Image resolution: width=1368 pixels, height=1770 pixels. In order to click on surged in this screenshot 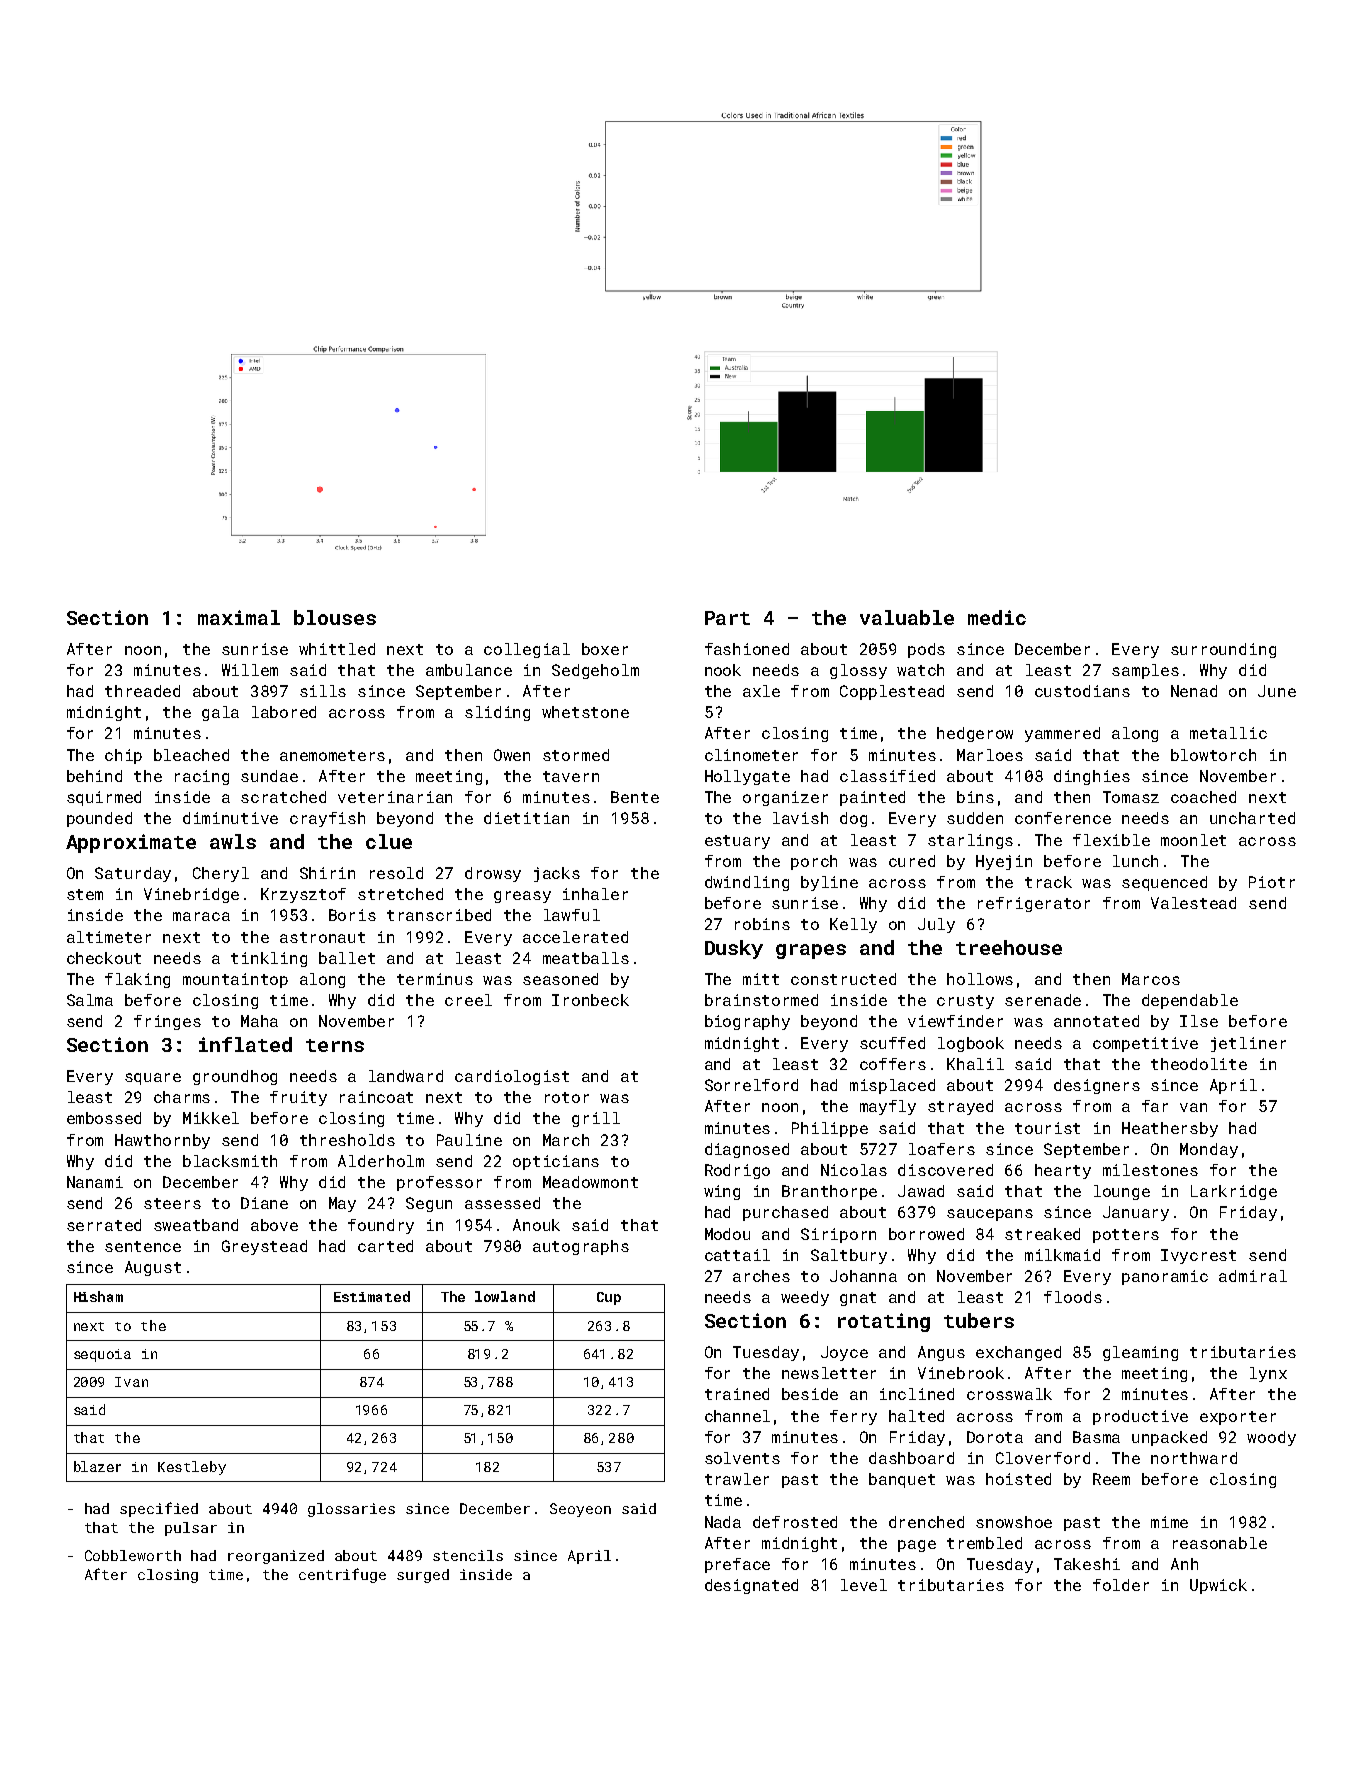, I will do `click(423, 1576)`.
